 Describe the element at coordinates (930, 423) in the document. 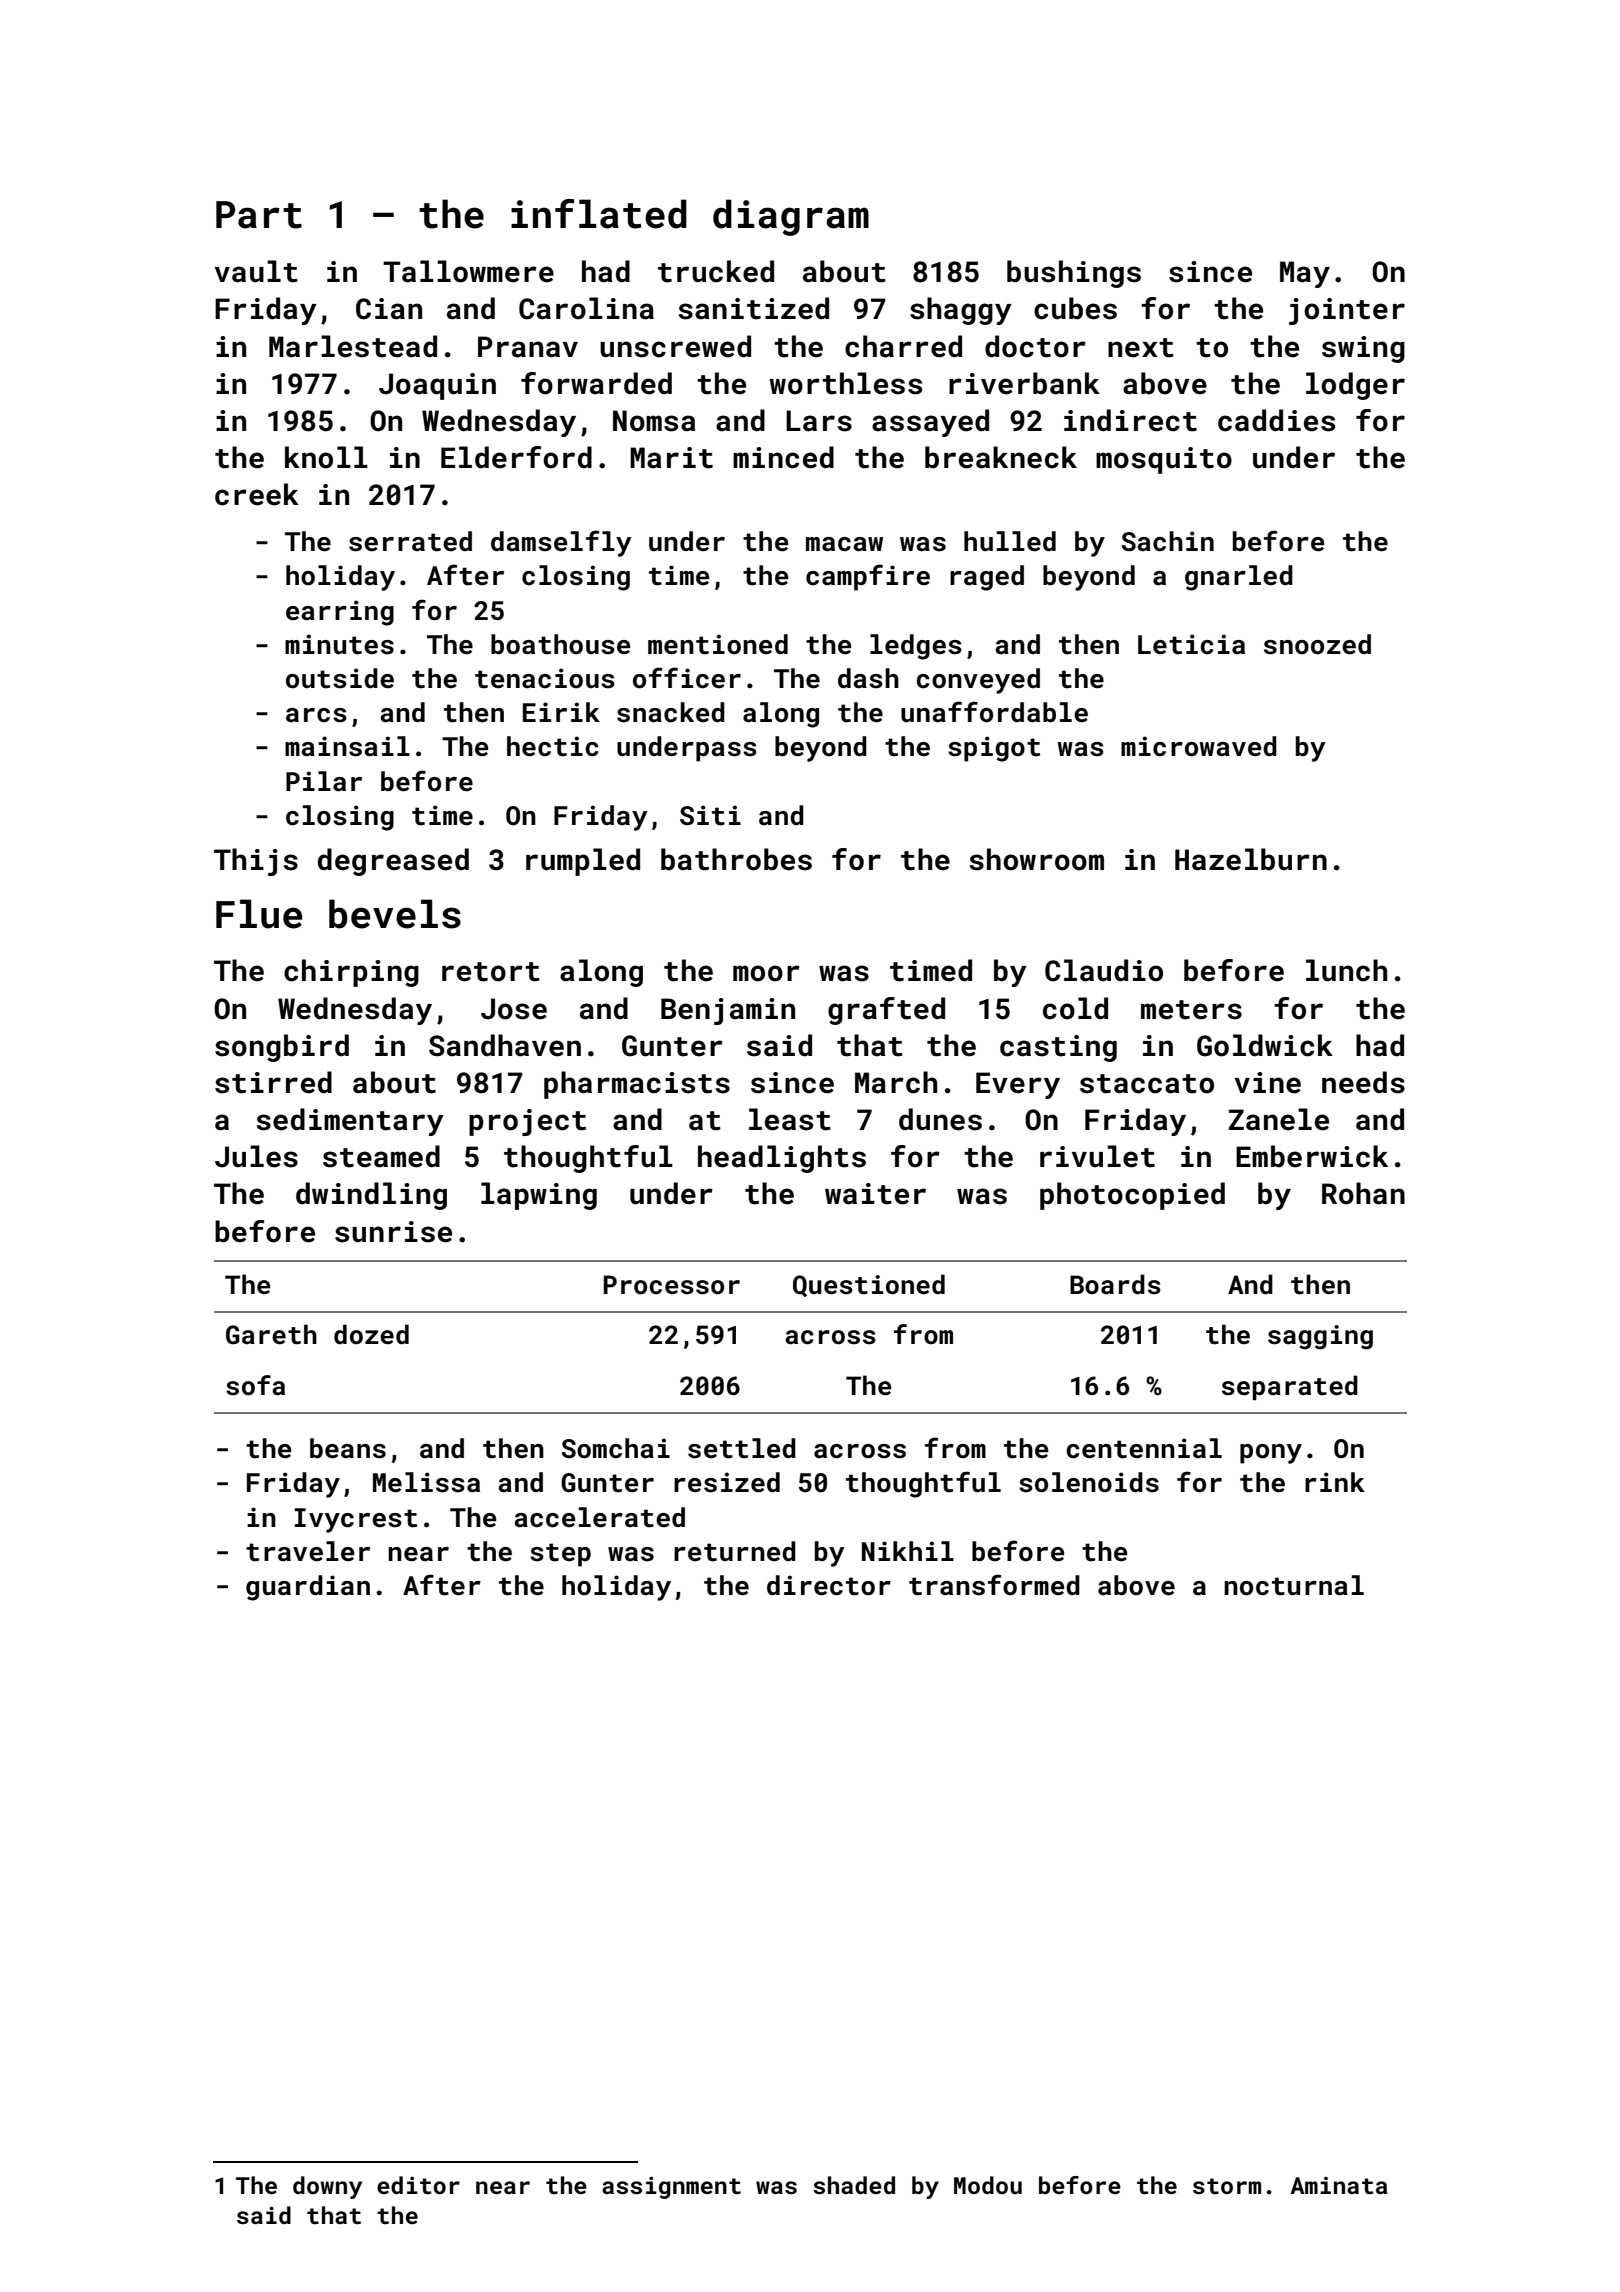

I see `assayed` at that location.
